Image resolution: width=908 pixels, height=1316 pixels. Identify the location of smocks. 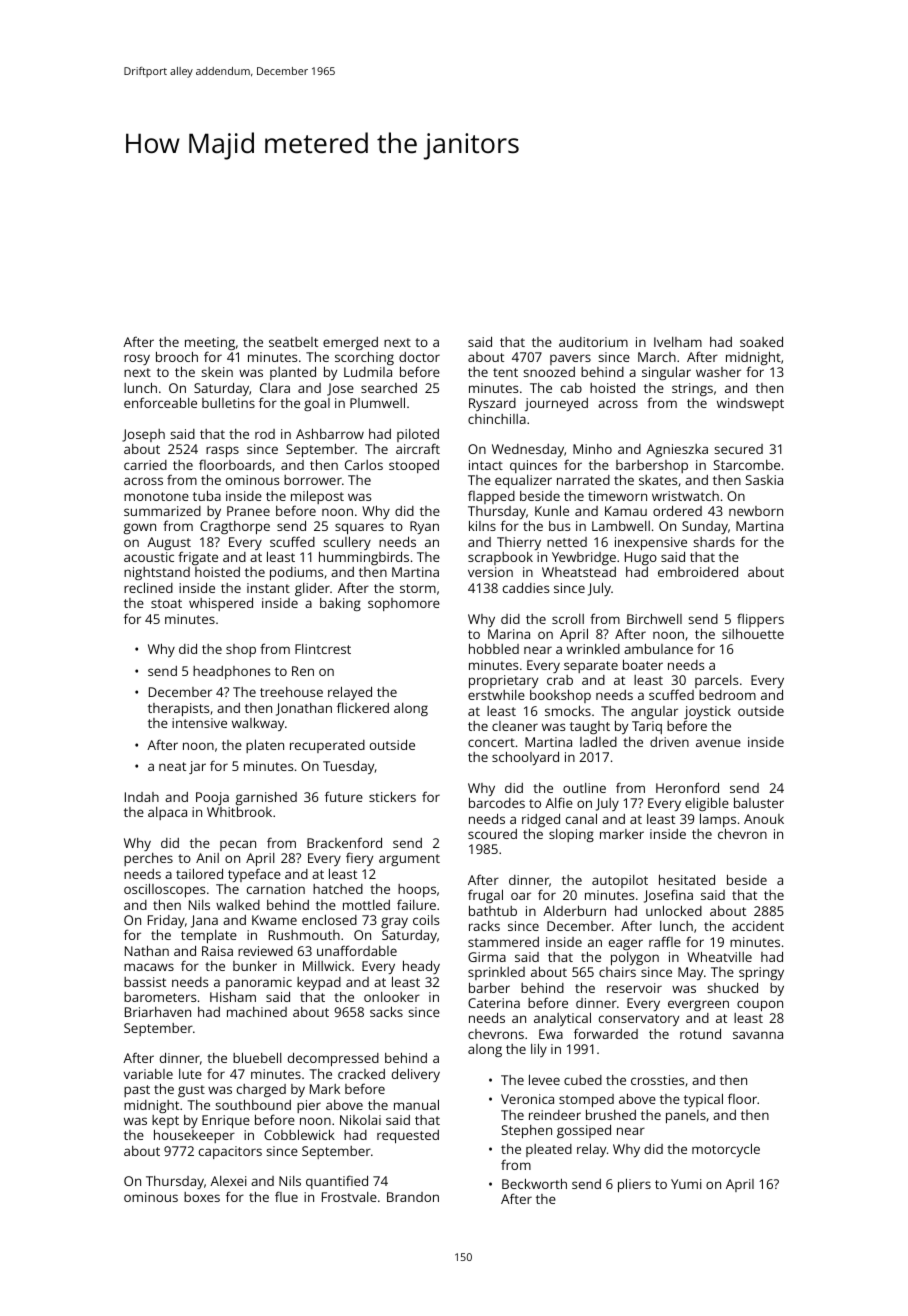
(568, 711).
